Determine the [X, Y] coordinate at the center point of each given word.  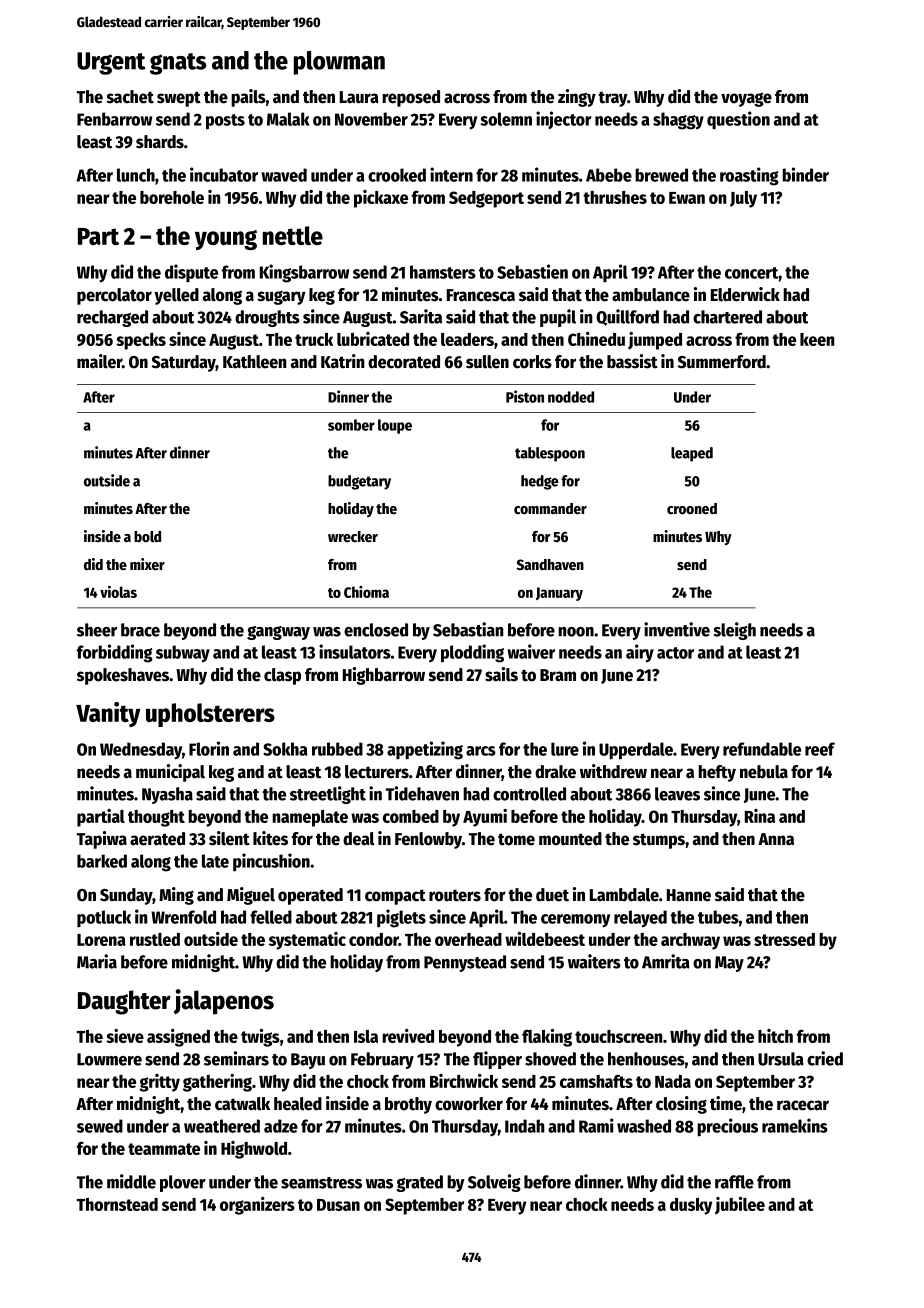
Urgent [111, 63]
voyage [746, 99]
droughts [267, 318]
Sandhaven [550, 564]
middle [131, 1181]
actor [675, 653]
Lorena [101, 940]
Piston [525, 396]
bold [147, 536]
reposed [411, 98]
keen [817, 339]
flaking [547, 1038]
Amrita [666, 961]
